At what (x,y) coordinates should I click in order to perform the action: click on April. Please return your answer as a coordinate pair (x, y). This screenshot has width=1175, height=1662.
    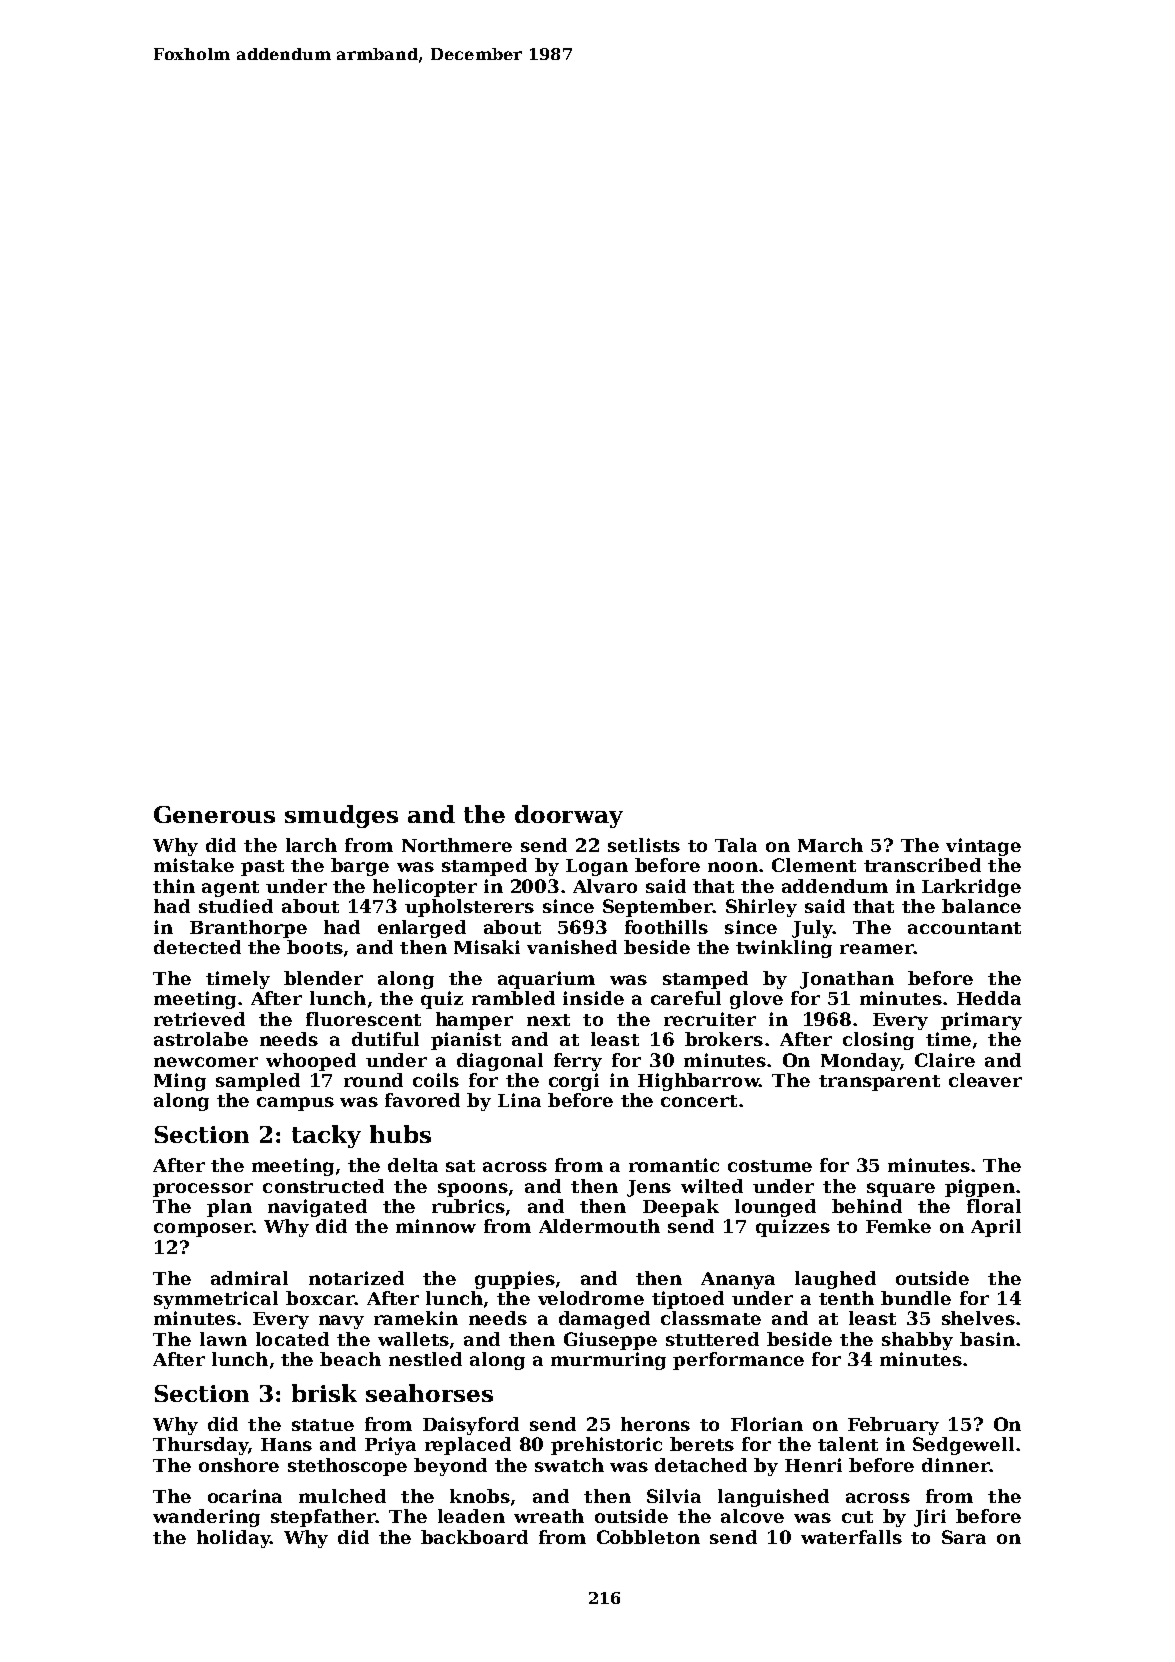
    Looking at the image, I should click on (996, 1228).
